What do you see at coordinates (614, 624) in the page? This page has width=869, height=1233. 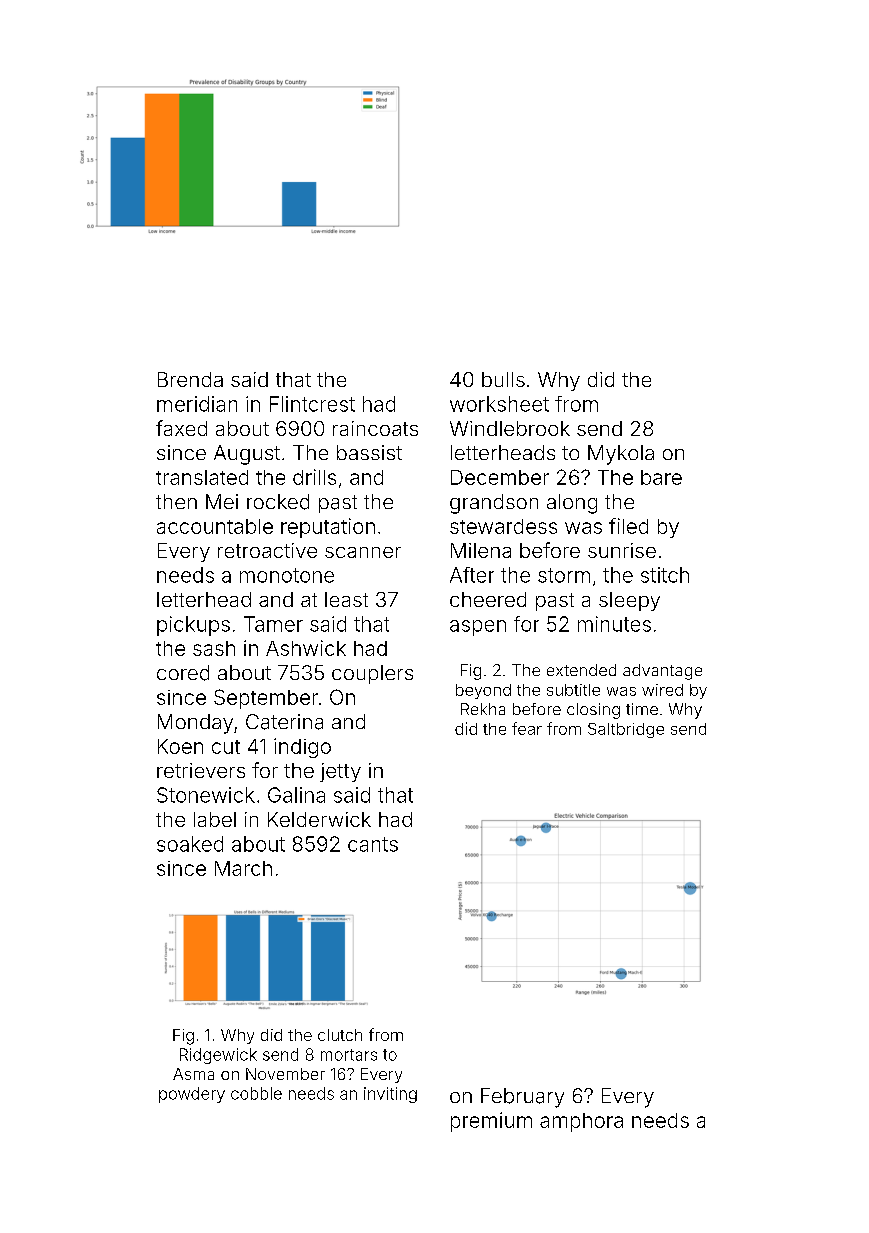 I see `minutes` at bounding box center [614, 624].
